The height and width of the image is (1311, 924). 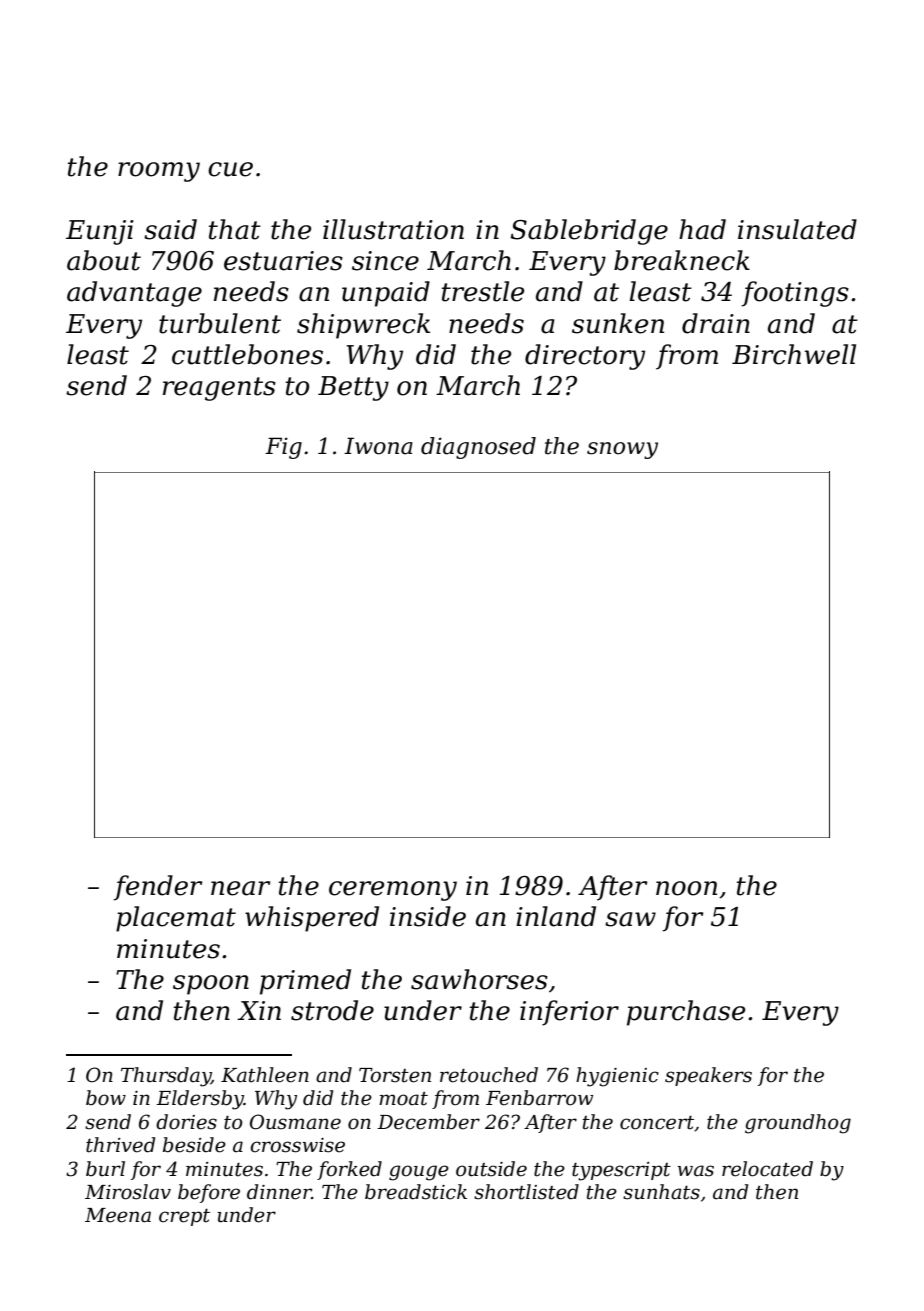 What do you see at coordinates (230, 169) in the image?
I see `cue` at bounding box center [230, 169].
